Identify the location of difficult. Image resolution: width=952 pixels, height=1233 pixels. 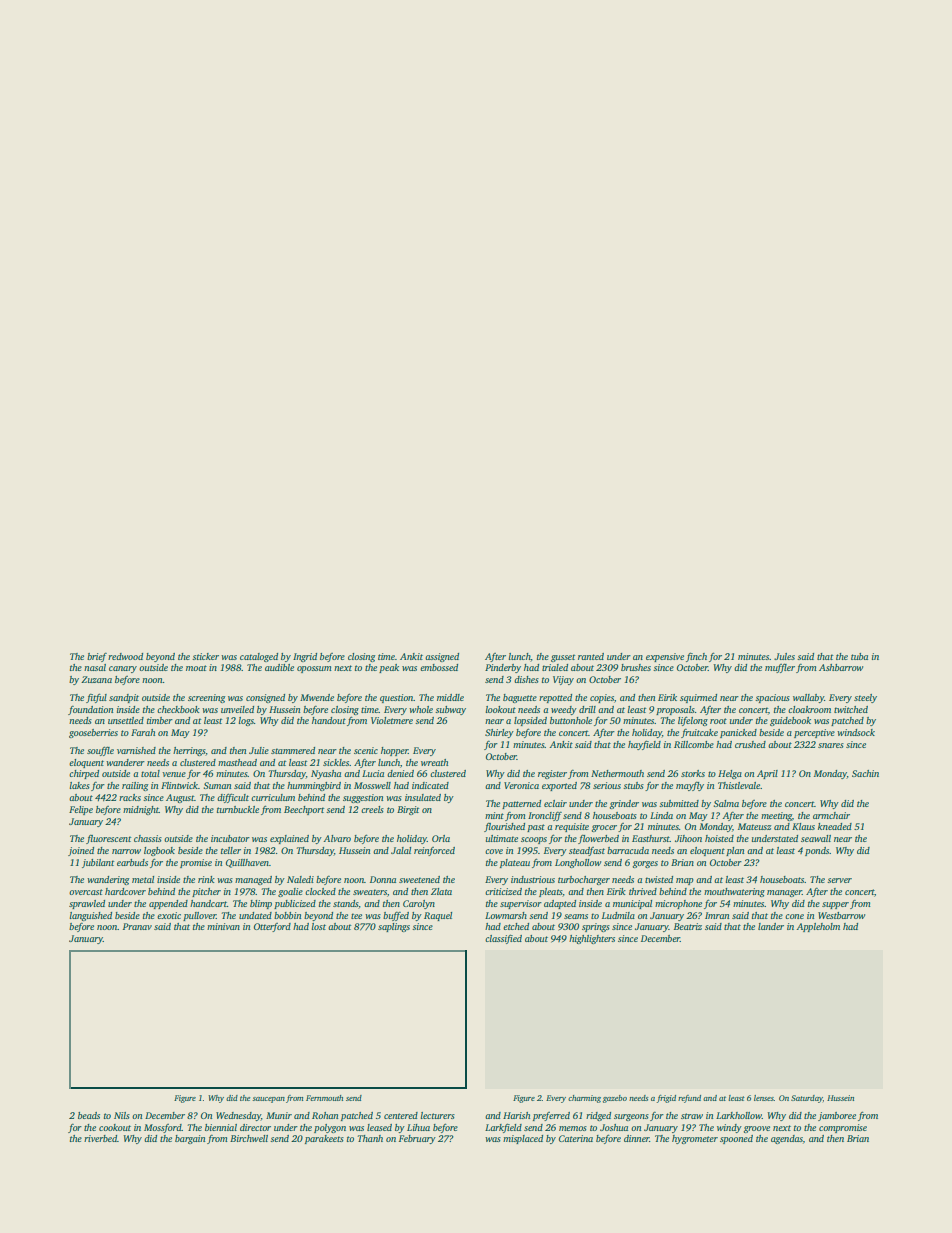
(233, 798).
